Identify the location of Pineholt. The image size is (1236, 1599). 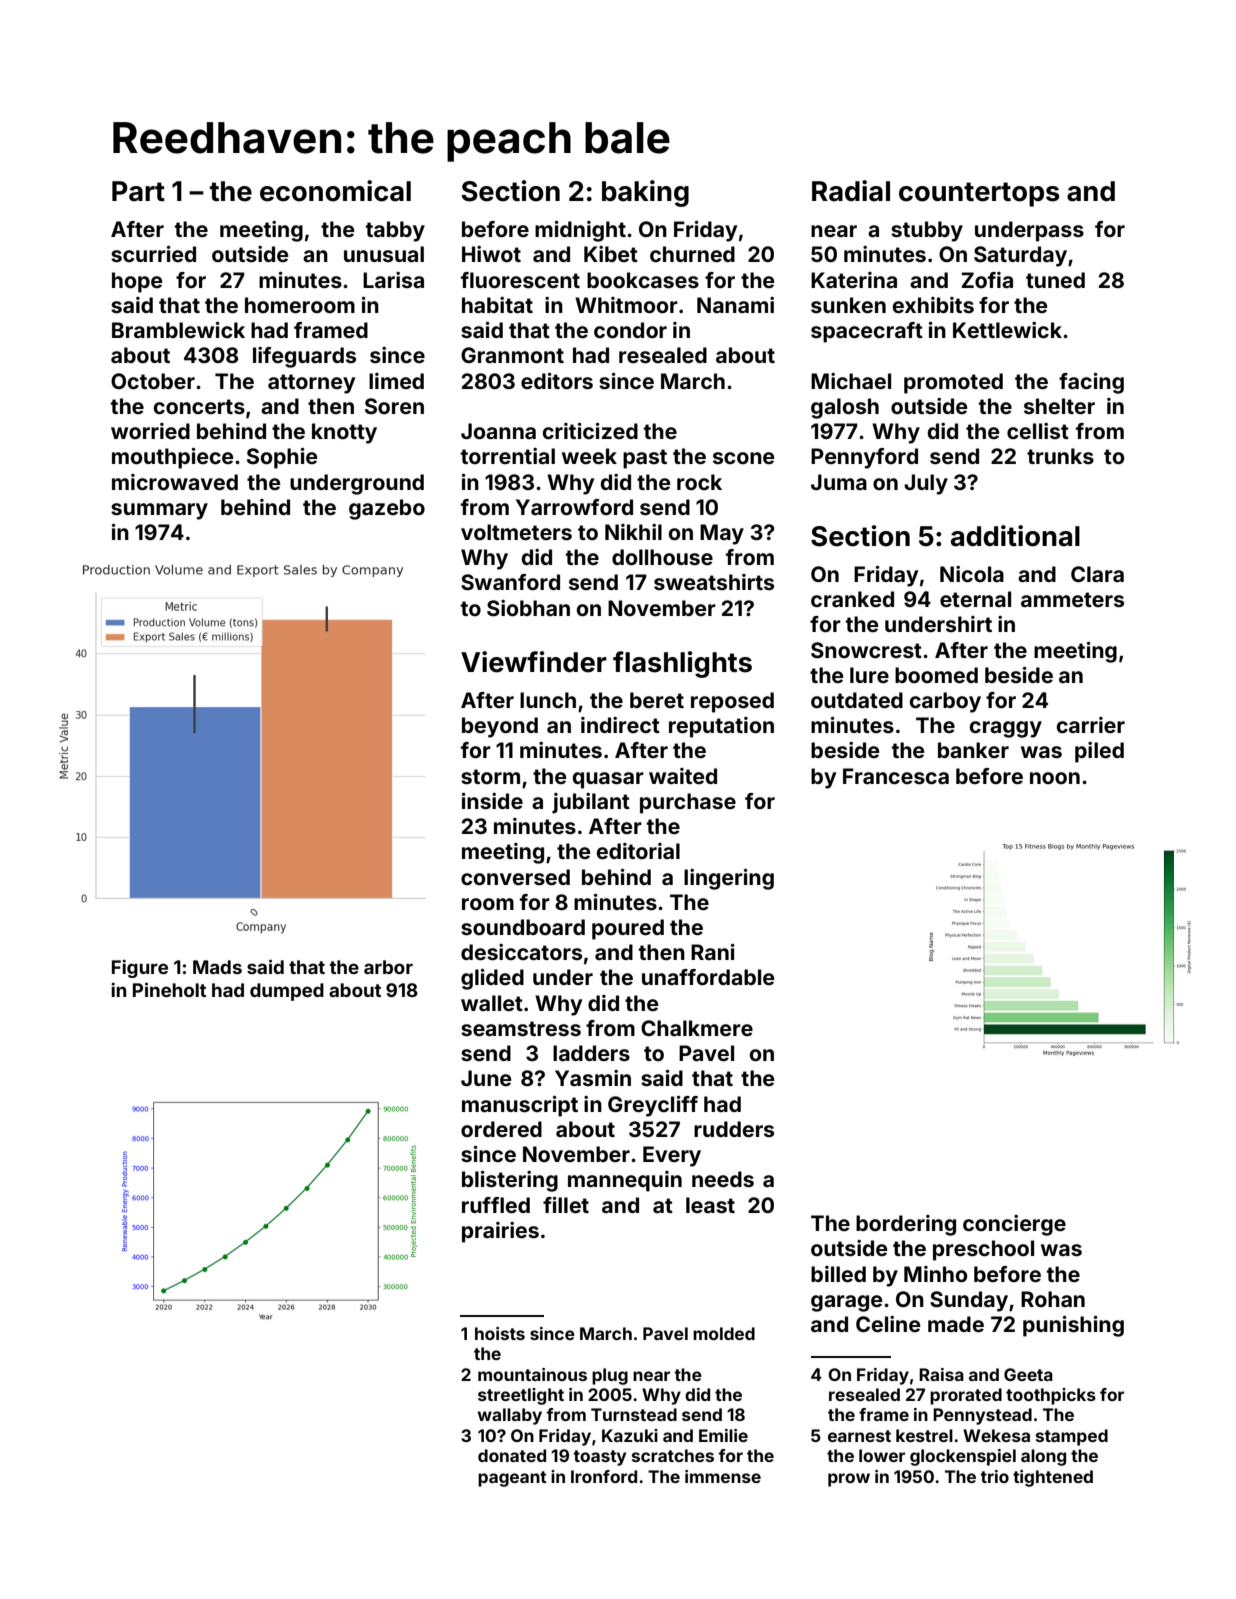
(169, 989).
